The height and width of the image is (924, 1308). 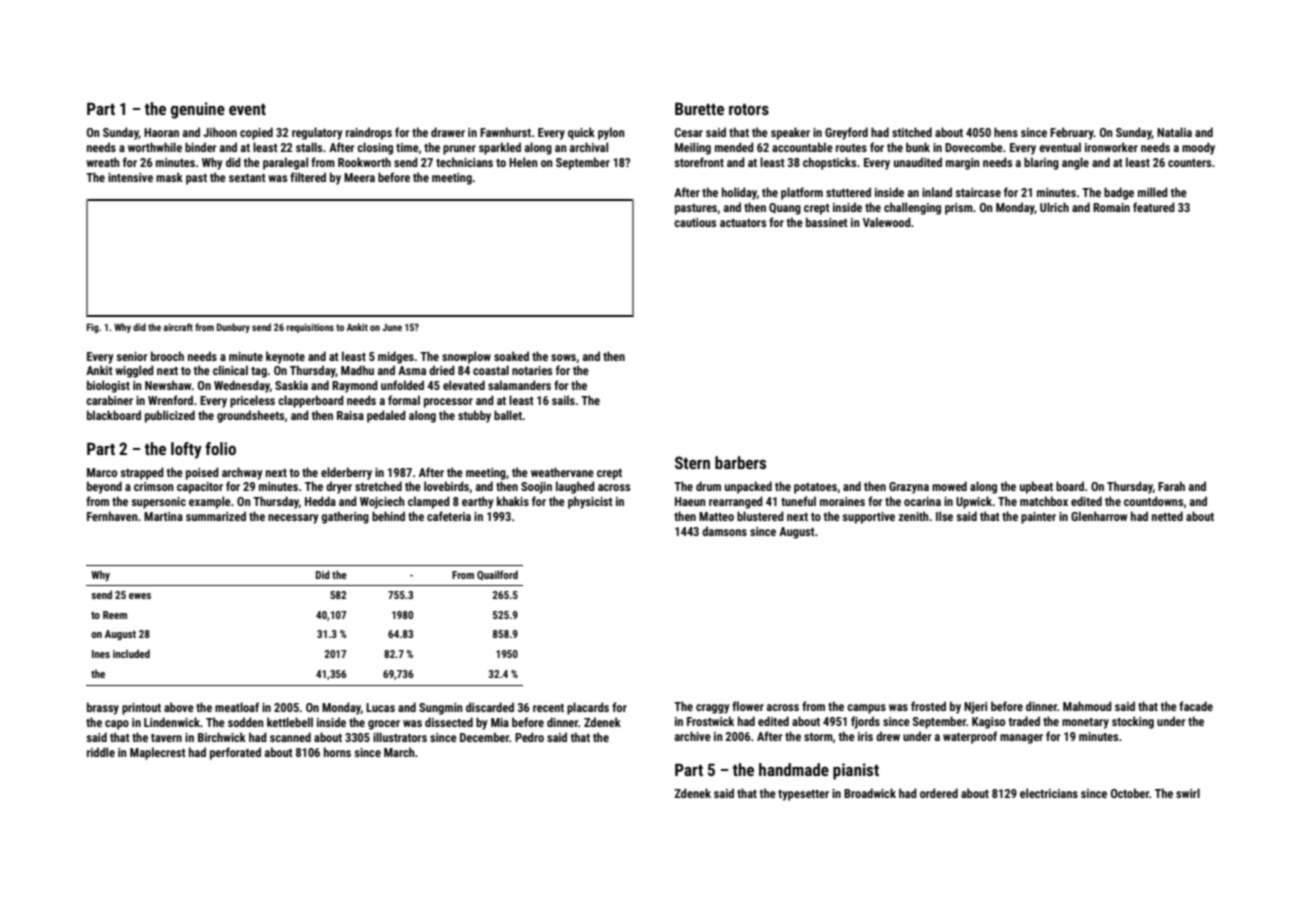 What do you see at coordinates (1133, 722) in the image?
I see `stocking` at bounding box center [1133, 722].
